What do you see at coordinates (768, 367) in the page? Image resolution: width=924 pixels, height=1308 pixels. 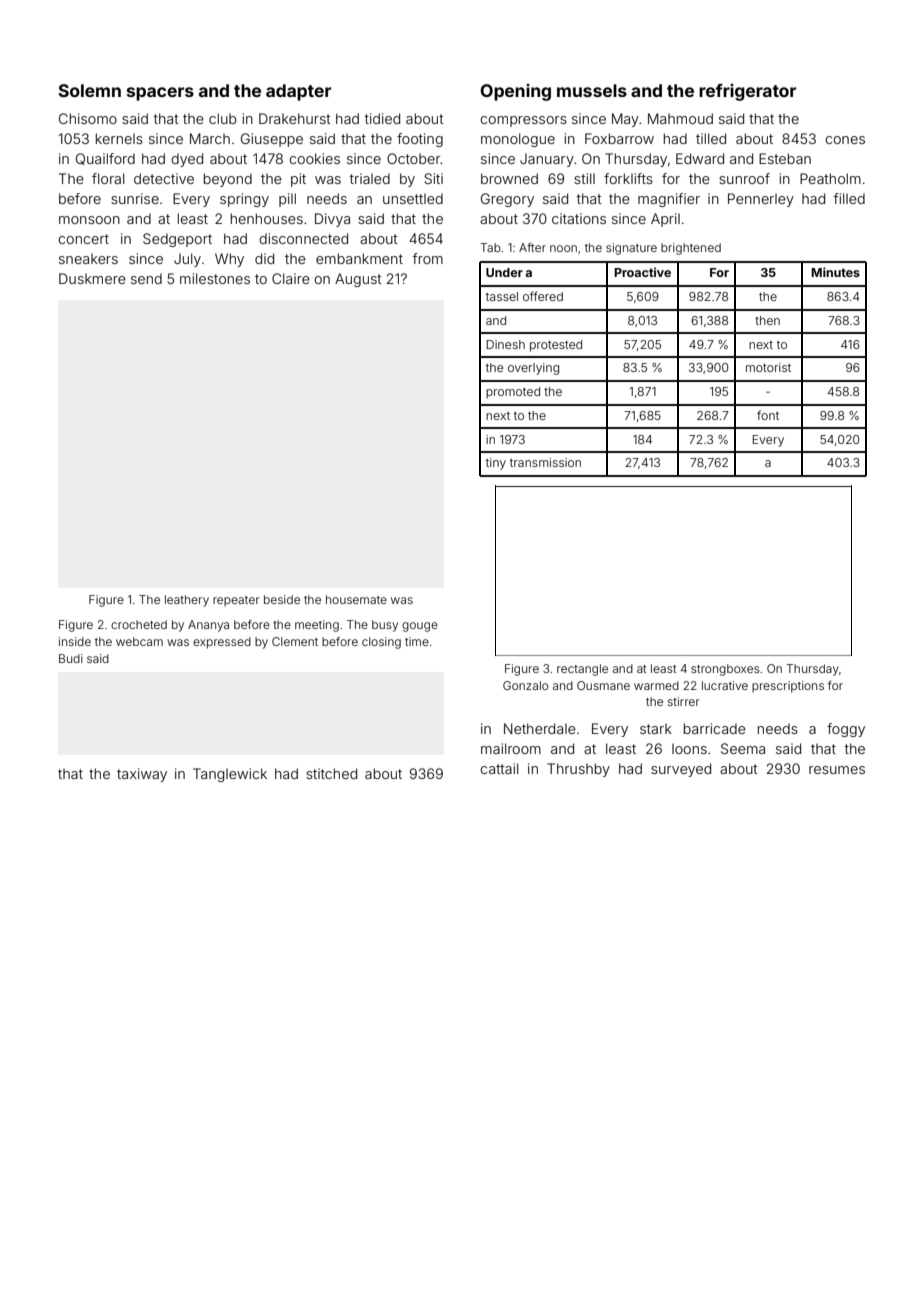 I see `motorist` at bounding box center [768, 367].
